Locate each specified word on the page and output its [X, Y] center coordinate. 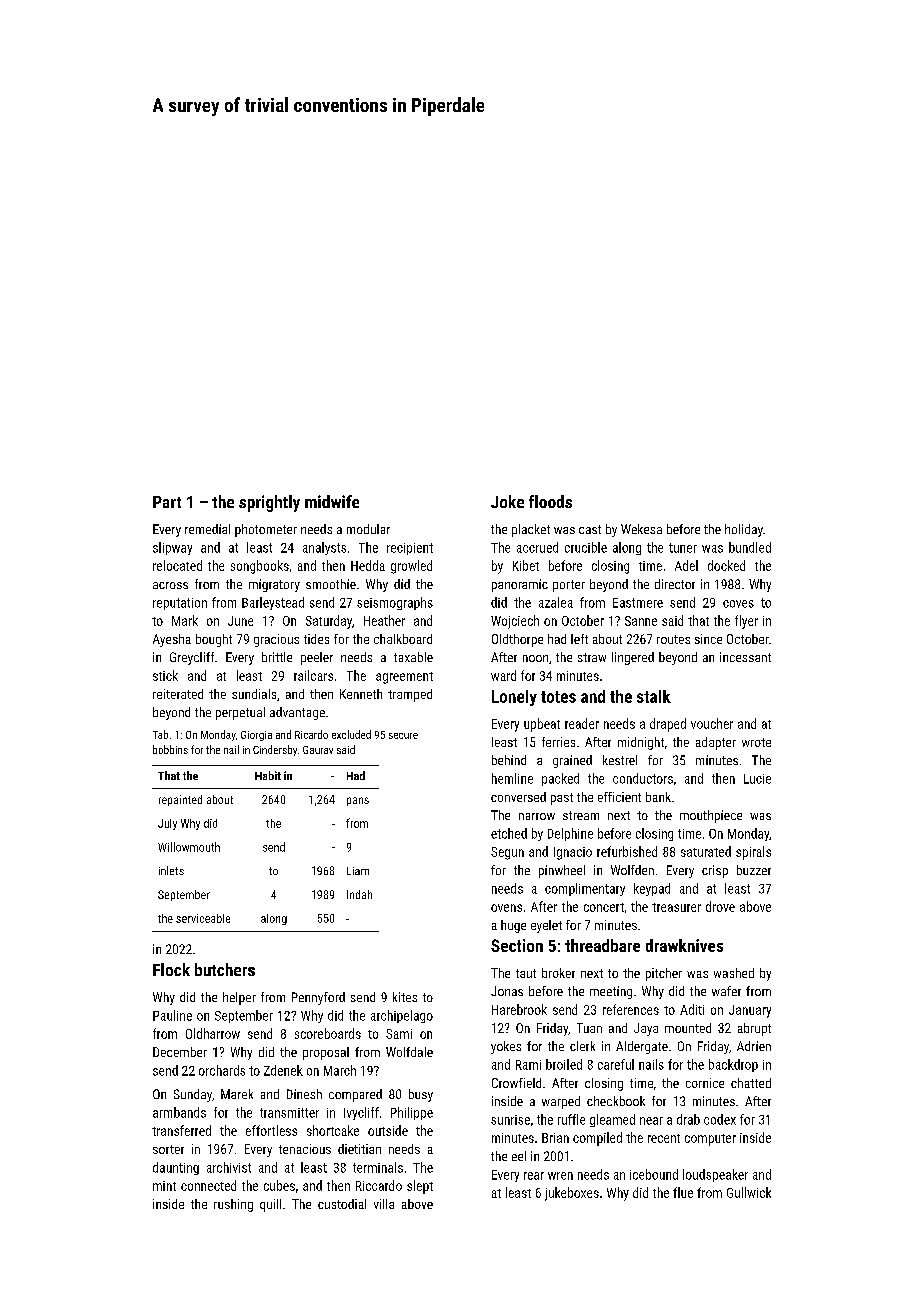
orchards [222, 1070]
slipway [172, 548]
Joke [507, 501]
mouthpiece [711, 816]
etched [509, 833]
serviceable [203, 918]
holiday [744, 530]
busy [421, 1095]
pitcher [664, 974]
